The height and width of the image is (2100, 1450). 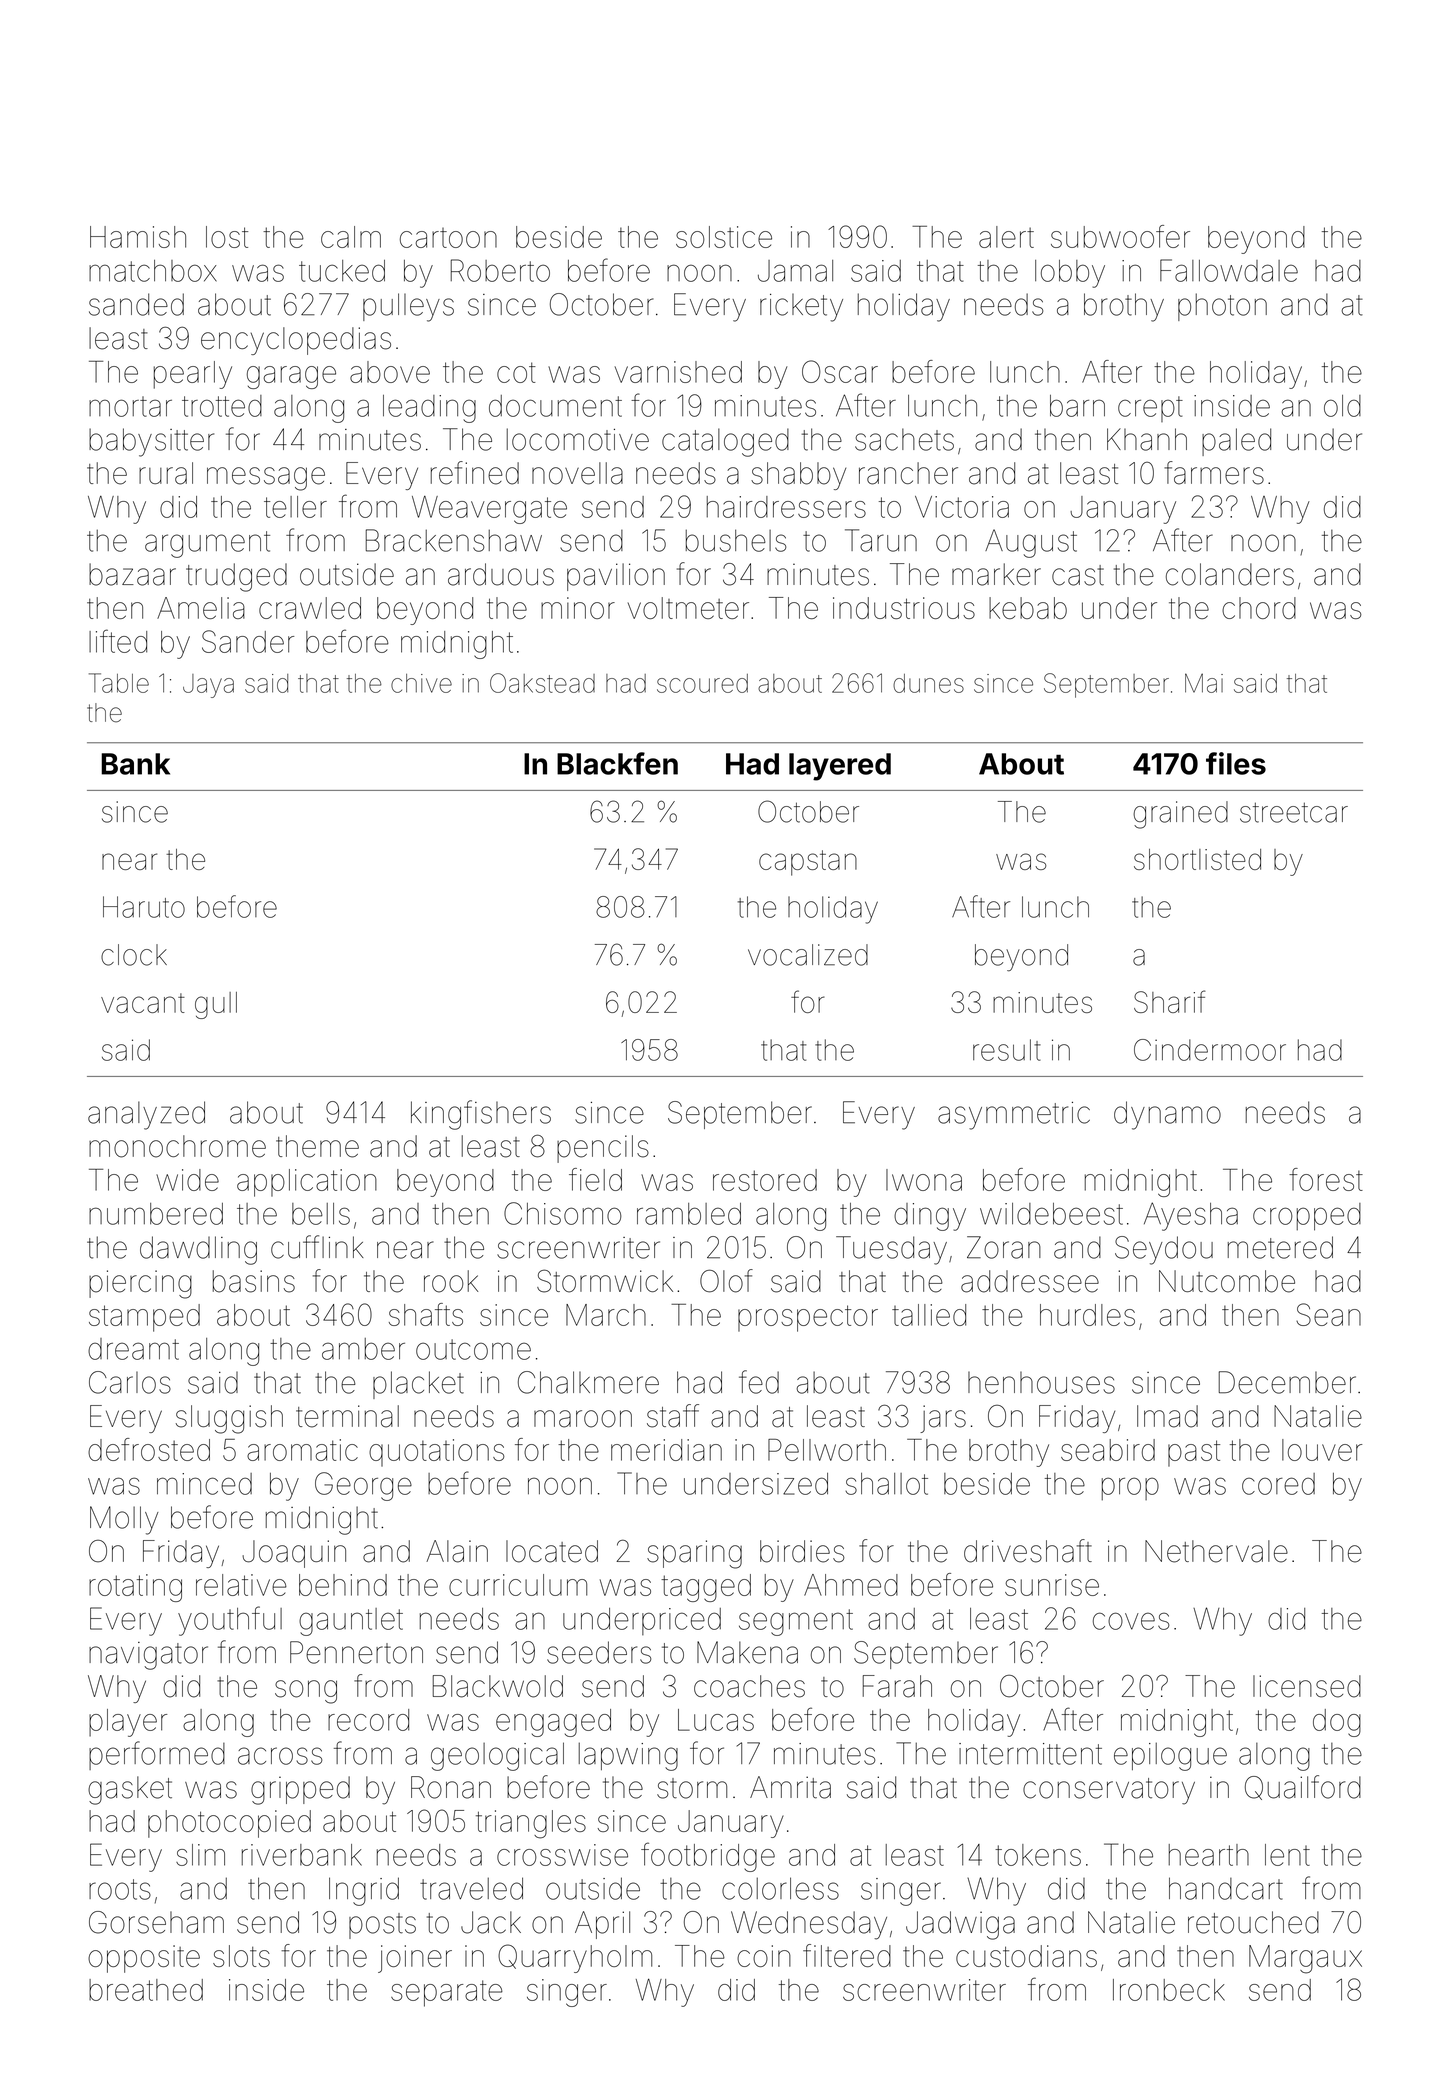 What do you see at coordinates (351, 237) in the image?
I see `calm` at bounding box center [351, 237].
